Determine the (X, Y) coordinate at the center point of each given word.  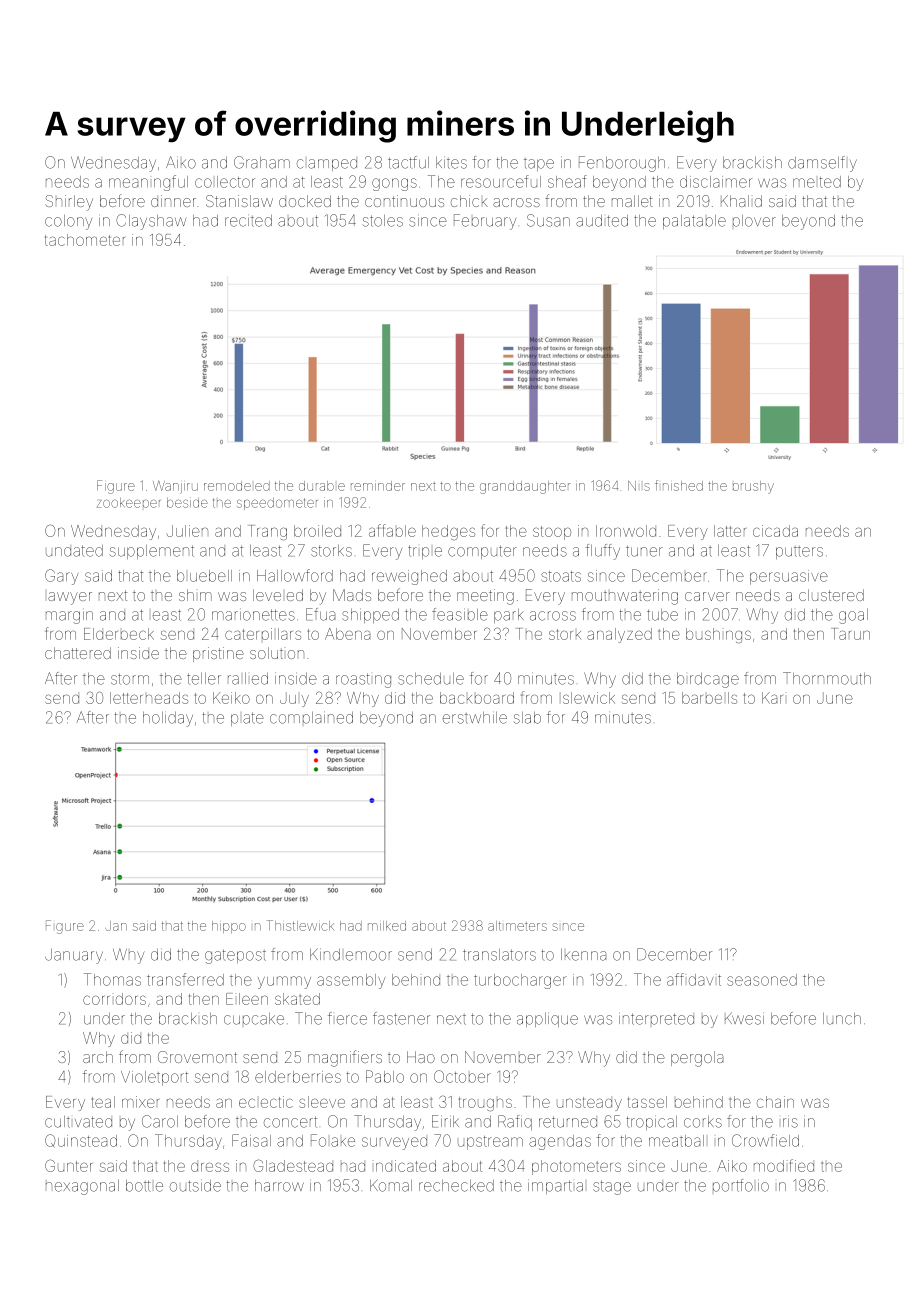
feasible (460, 614)
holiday (168, 719)
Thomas (112, 979)
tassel (647, 1102)
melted (817, 182)
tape (539, 164)
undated (74, 551)
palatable (694, 222)
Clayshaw (151, 222)
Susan (548, 220)
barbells (709, 698)
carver (707, 596)
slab (527, 718)
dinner (173, 201)
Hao (421, 1057)
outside (195, 1186)
